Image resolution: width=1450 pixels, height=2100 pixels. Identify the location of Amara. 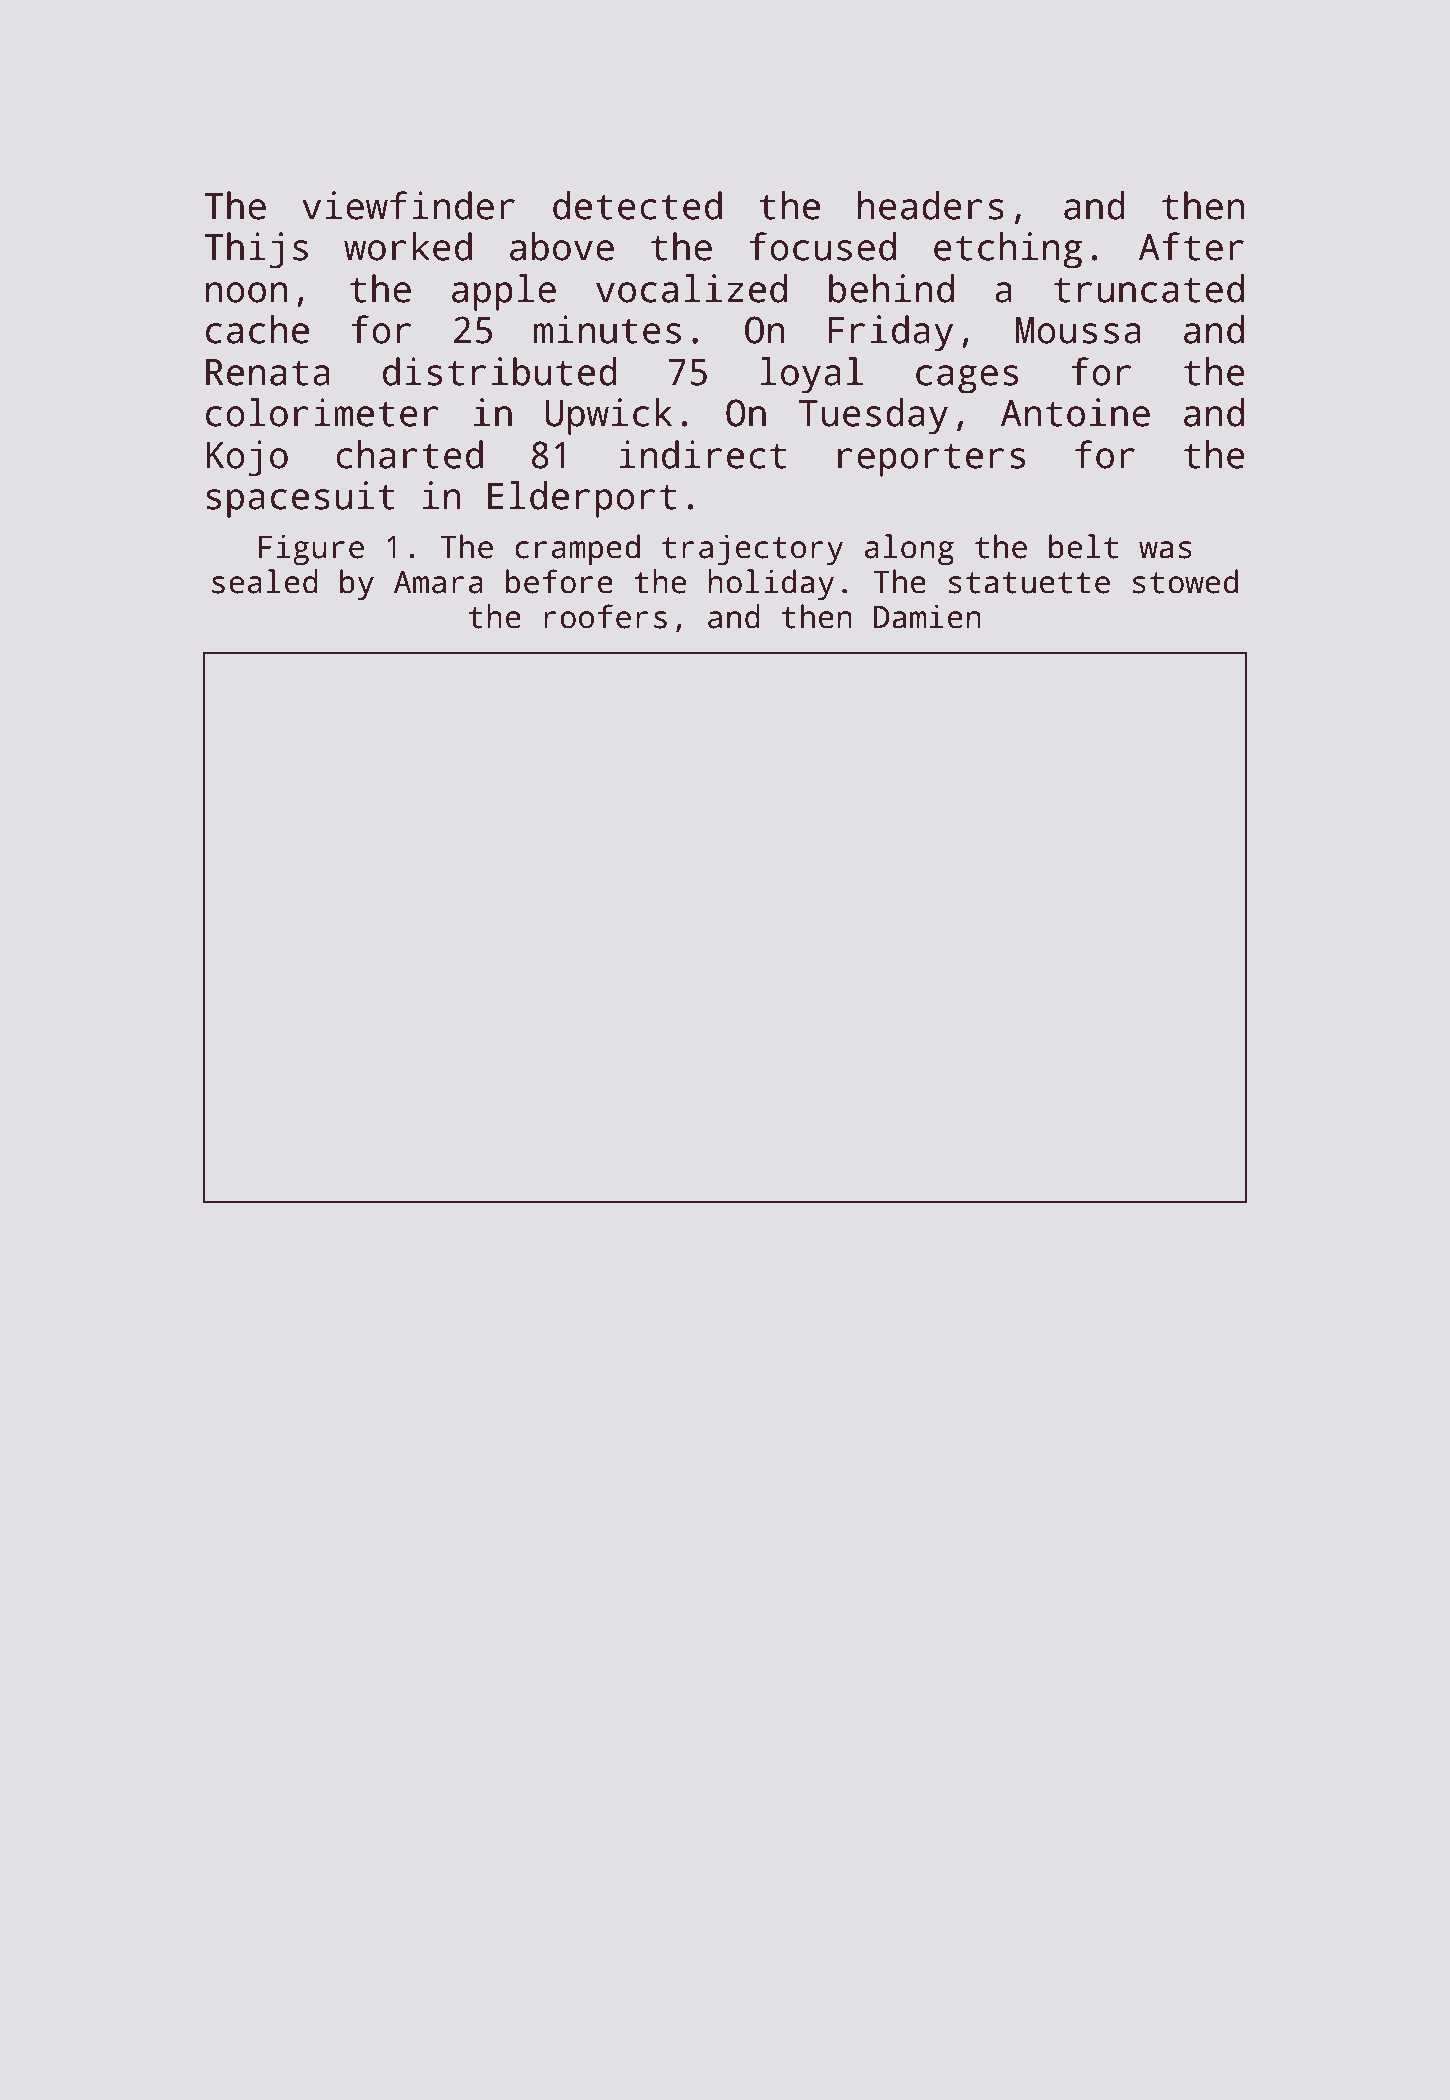
(438, 582).
